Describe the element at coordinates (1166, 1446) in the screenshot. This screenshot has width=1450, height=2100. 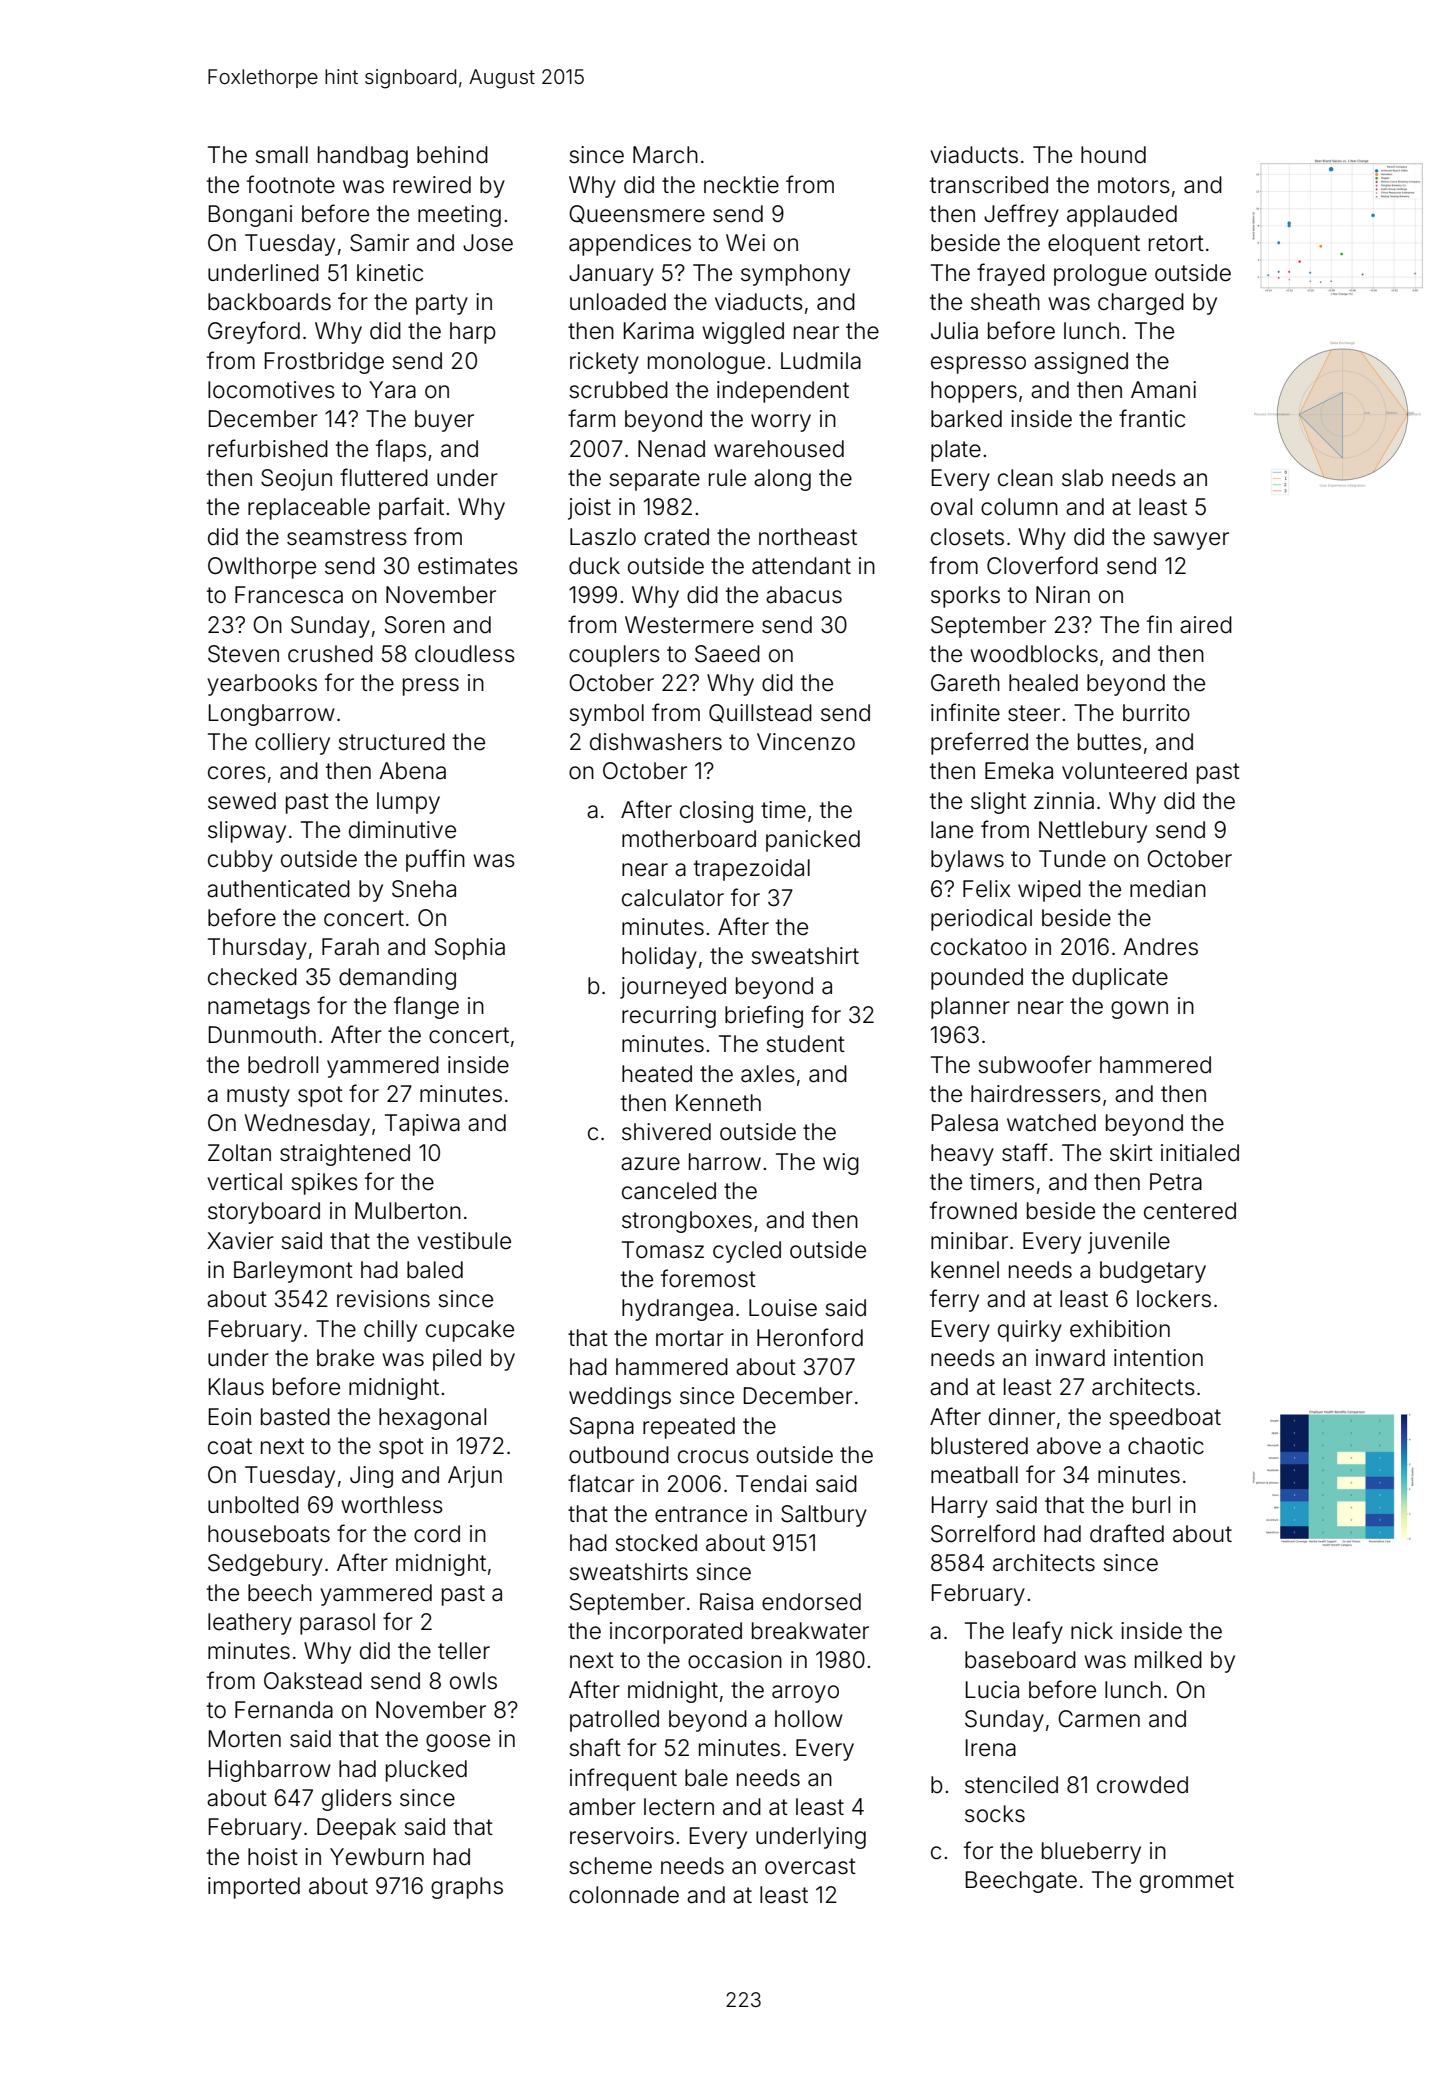
I see `chaotic` at that location.
